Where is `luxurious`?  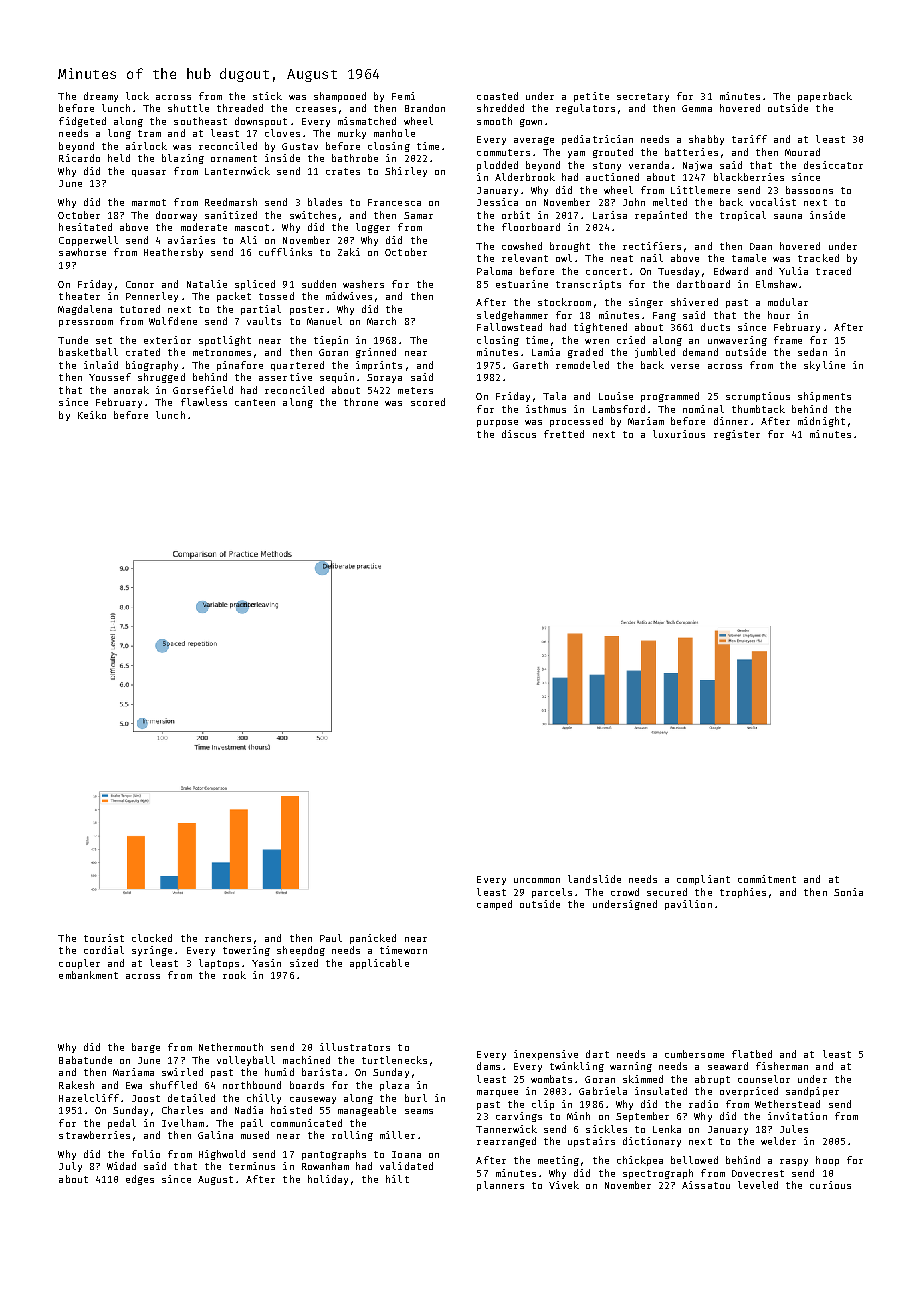 luxurious is located at coordinates (679, 434).
